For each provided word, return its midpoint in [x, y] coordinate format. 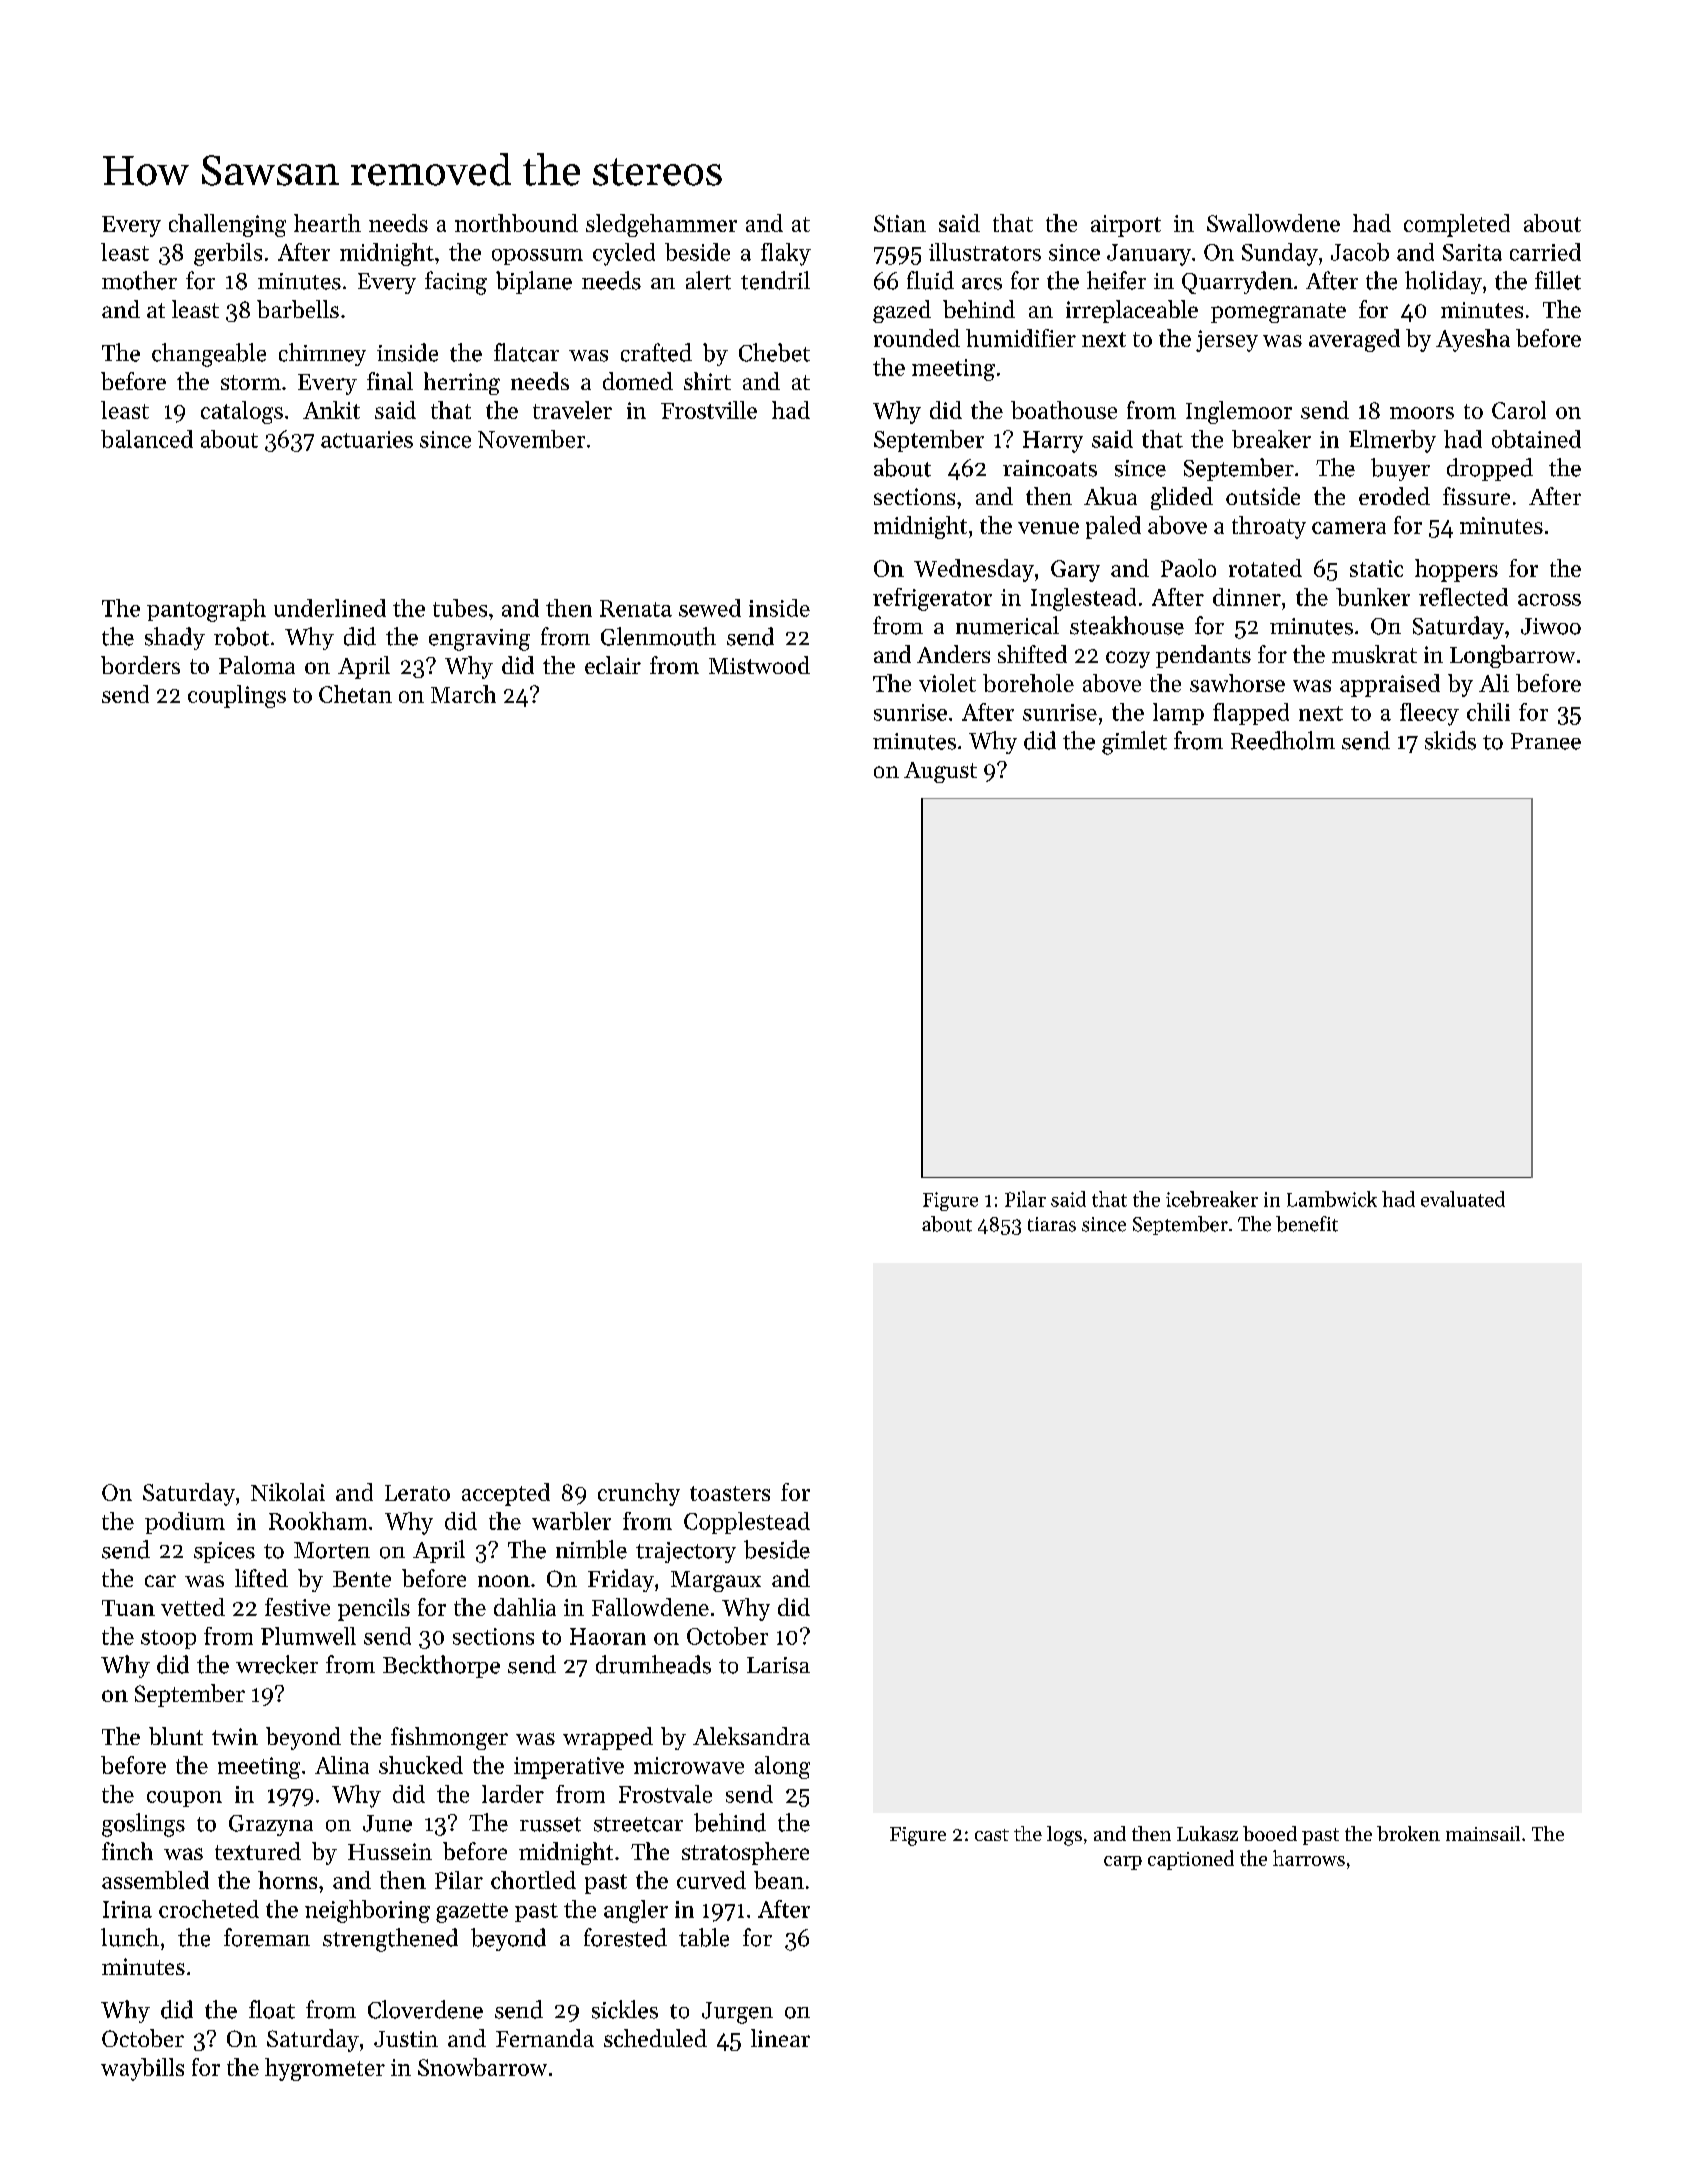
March [463, 694]
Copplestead [747, 1523]
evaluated [1463, 1199]
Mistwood [759, 665]
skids [1450, 740]
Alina [342, 1765]
